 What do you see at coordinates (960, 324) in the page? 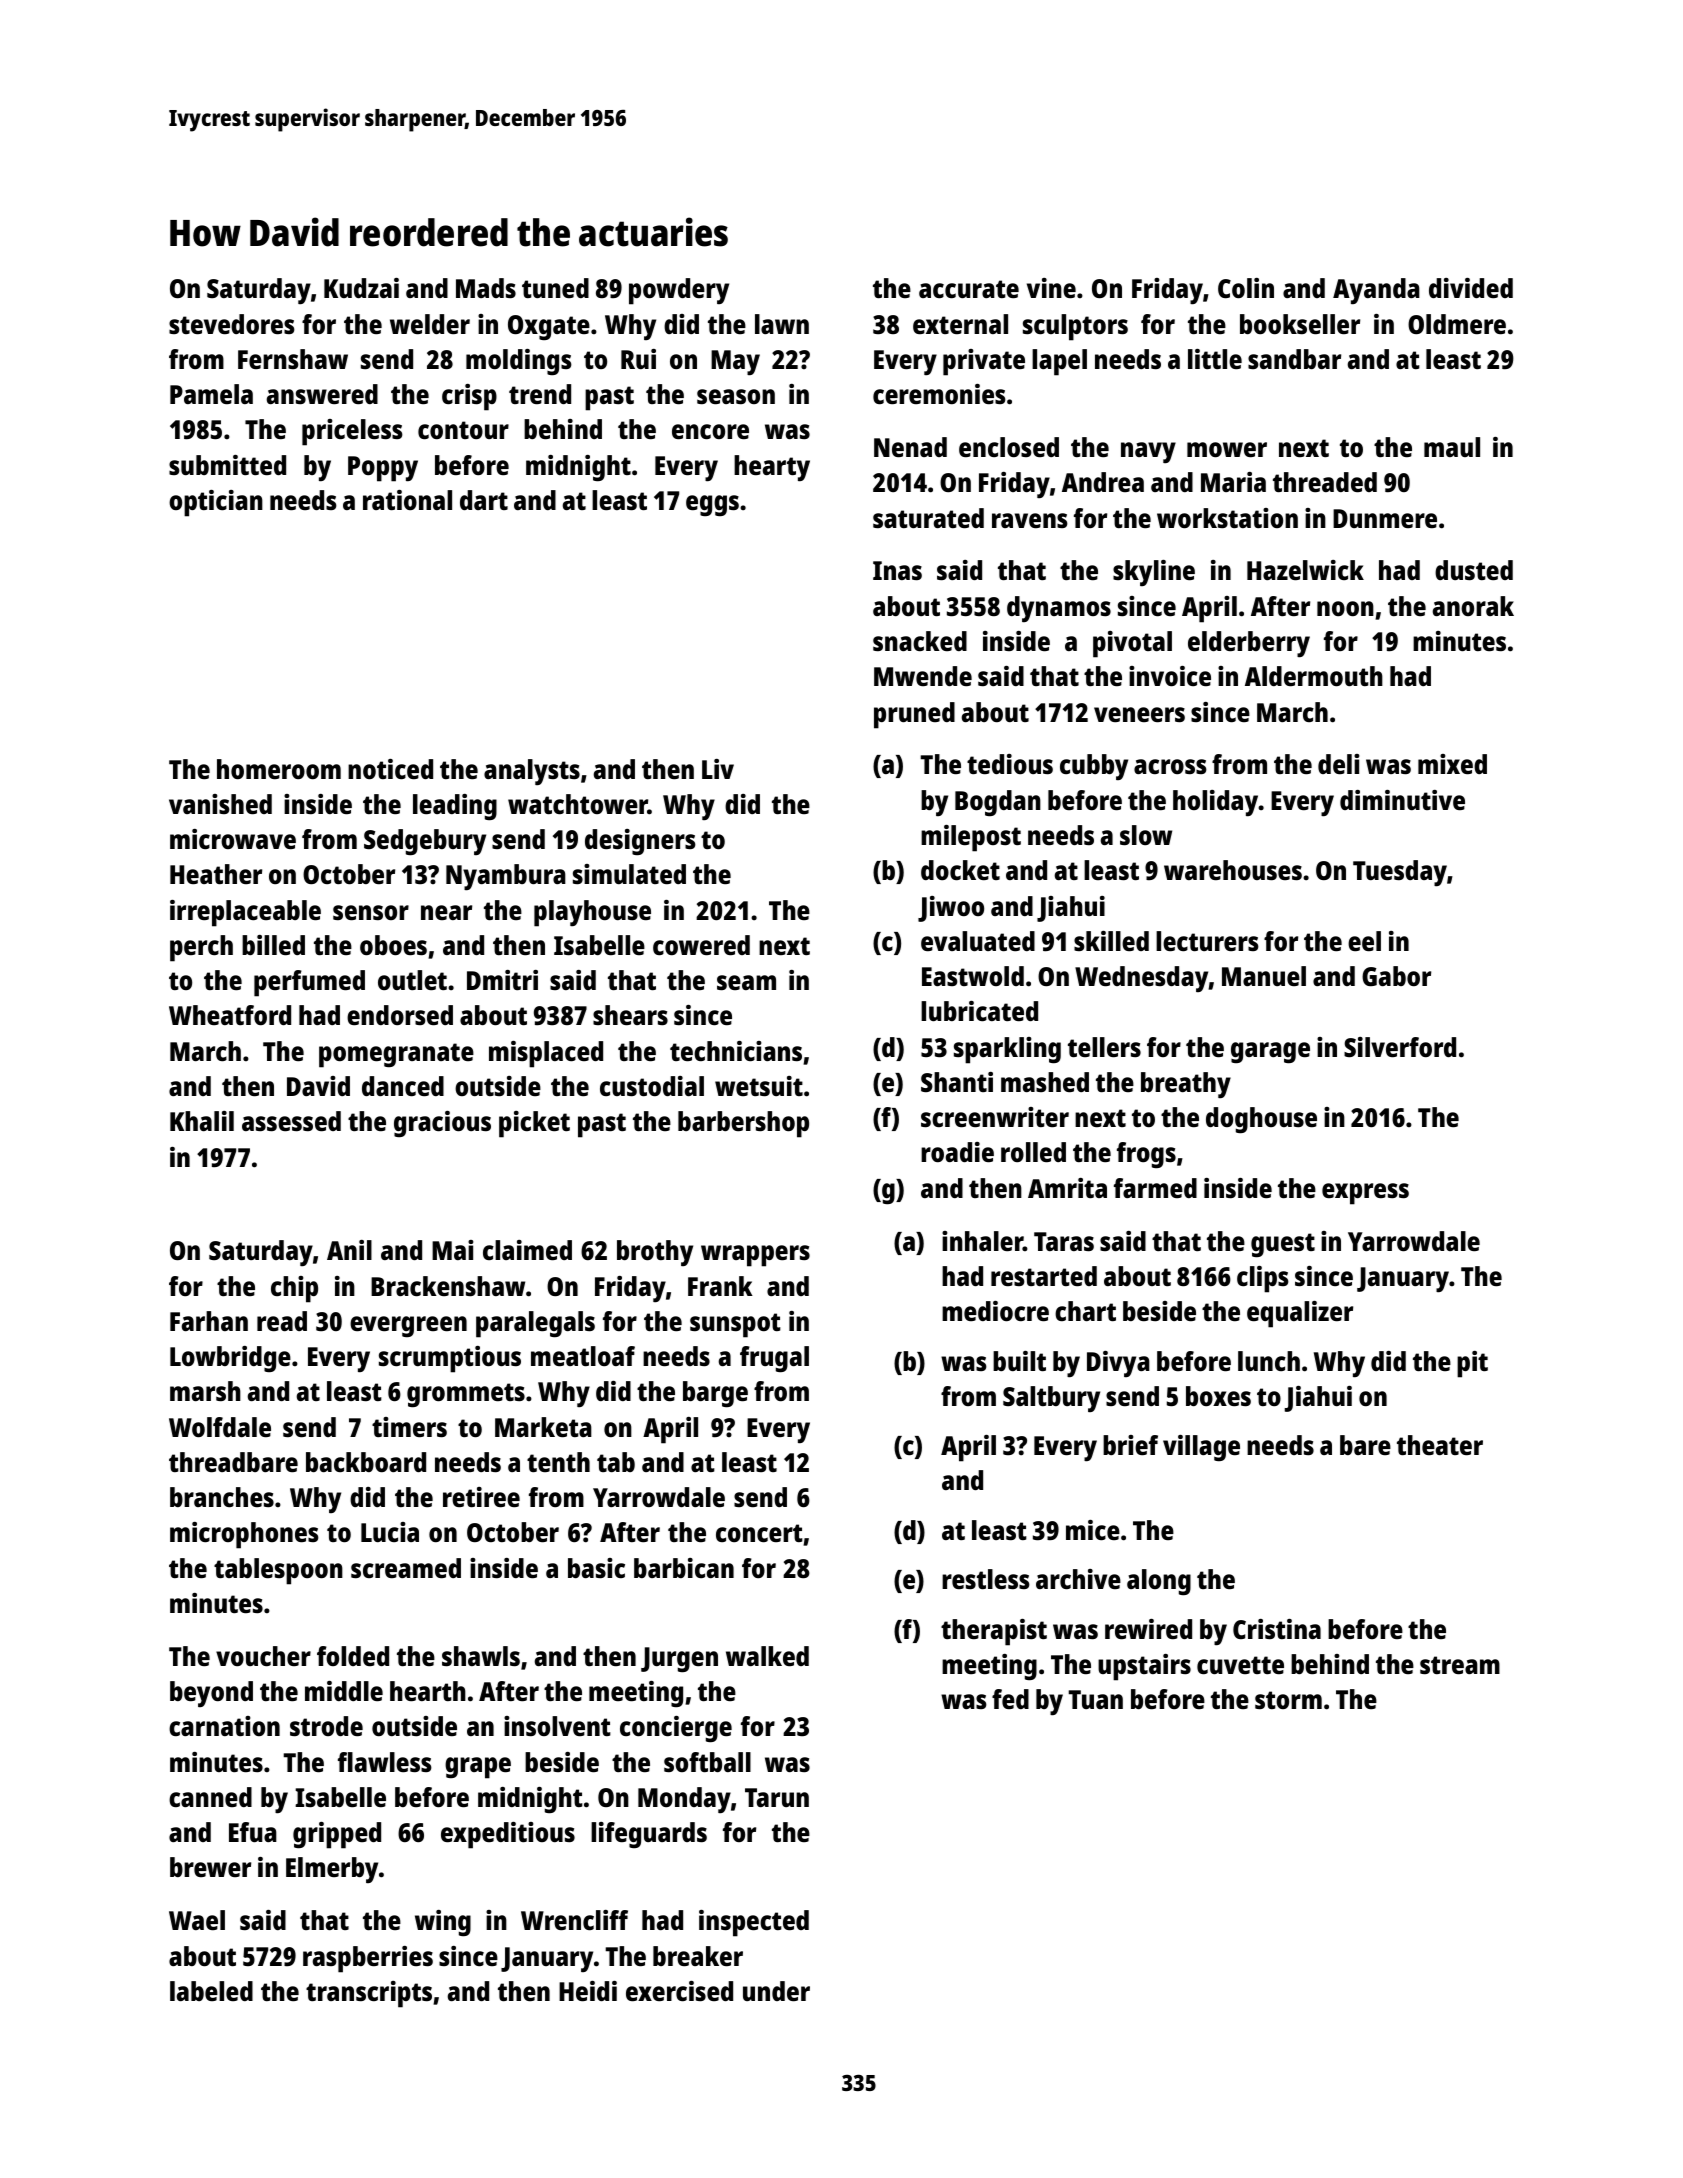
I see `external` at bounding box center [960, 324].
